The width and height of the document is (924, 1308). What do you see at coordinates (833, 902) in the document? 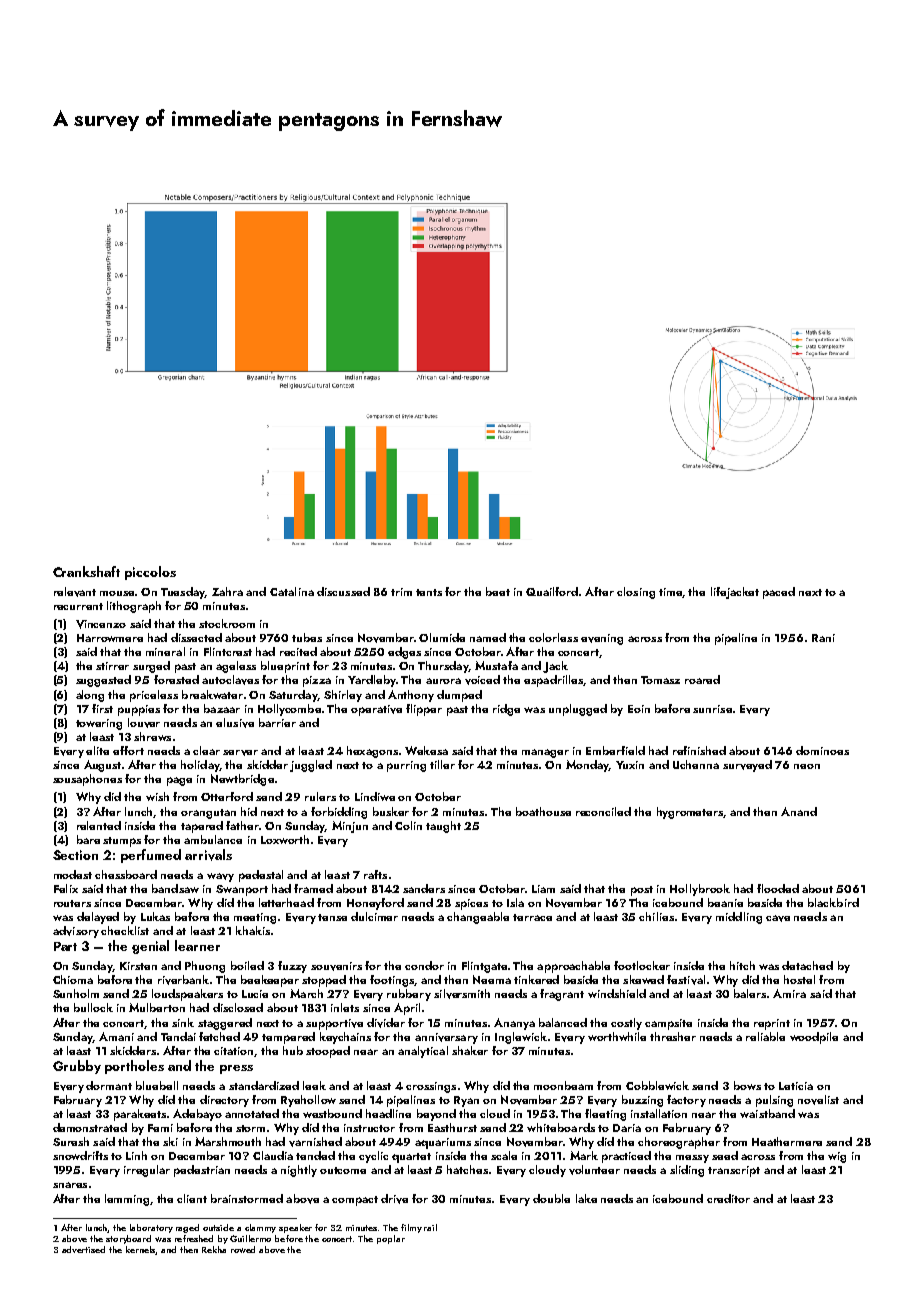
I see `blackbird` at bounding box center [833, 902].
